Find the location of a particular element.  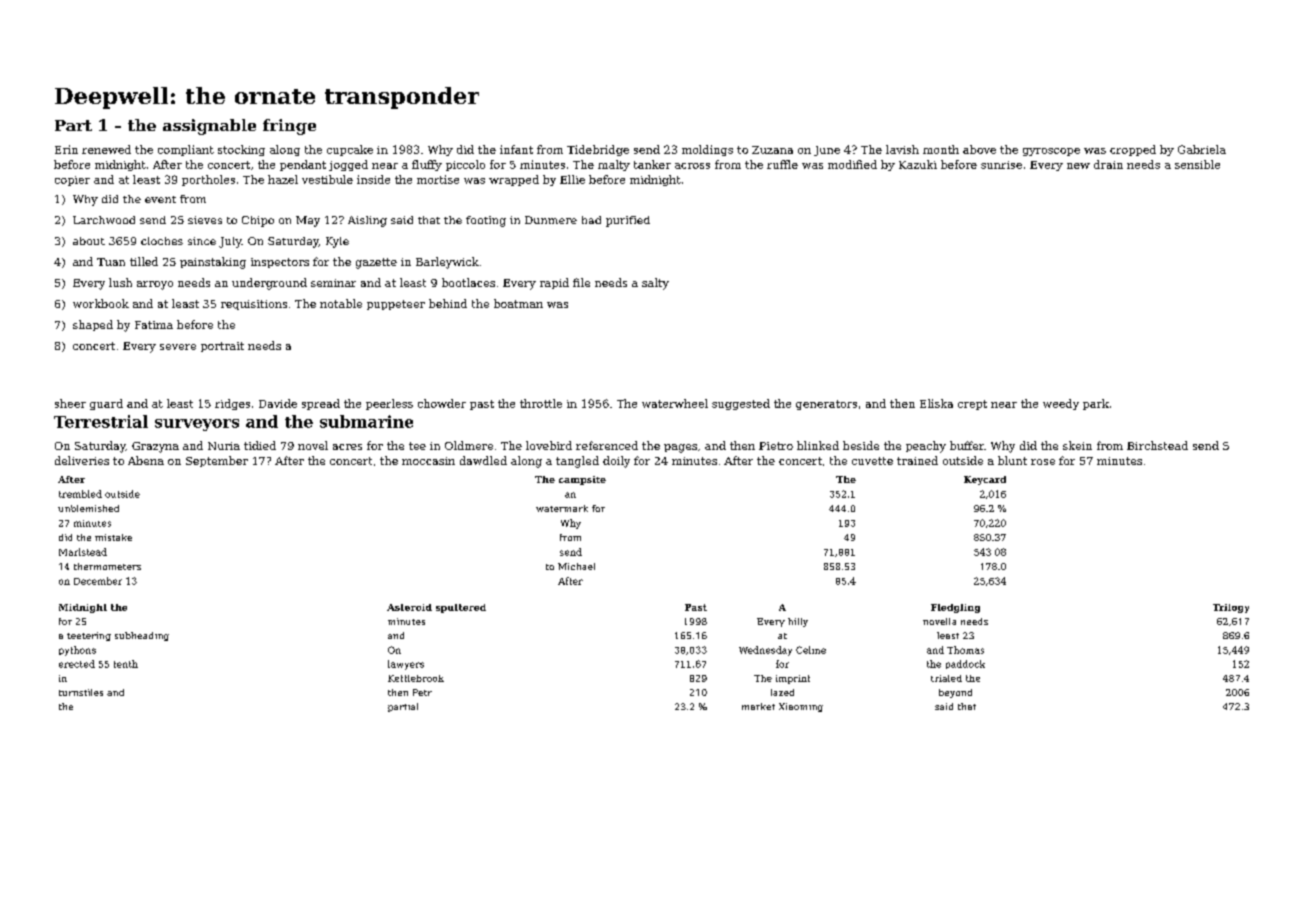

fringe is located at coordinates (289, 127).
